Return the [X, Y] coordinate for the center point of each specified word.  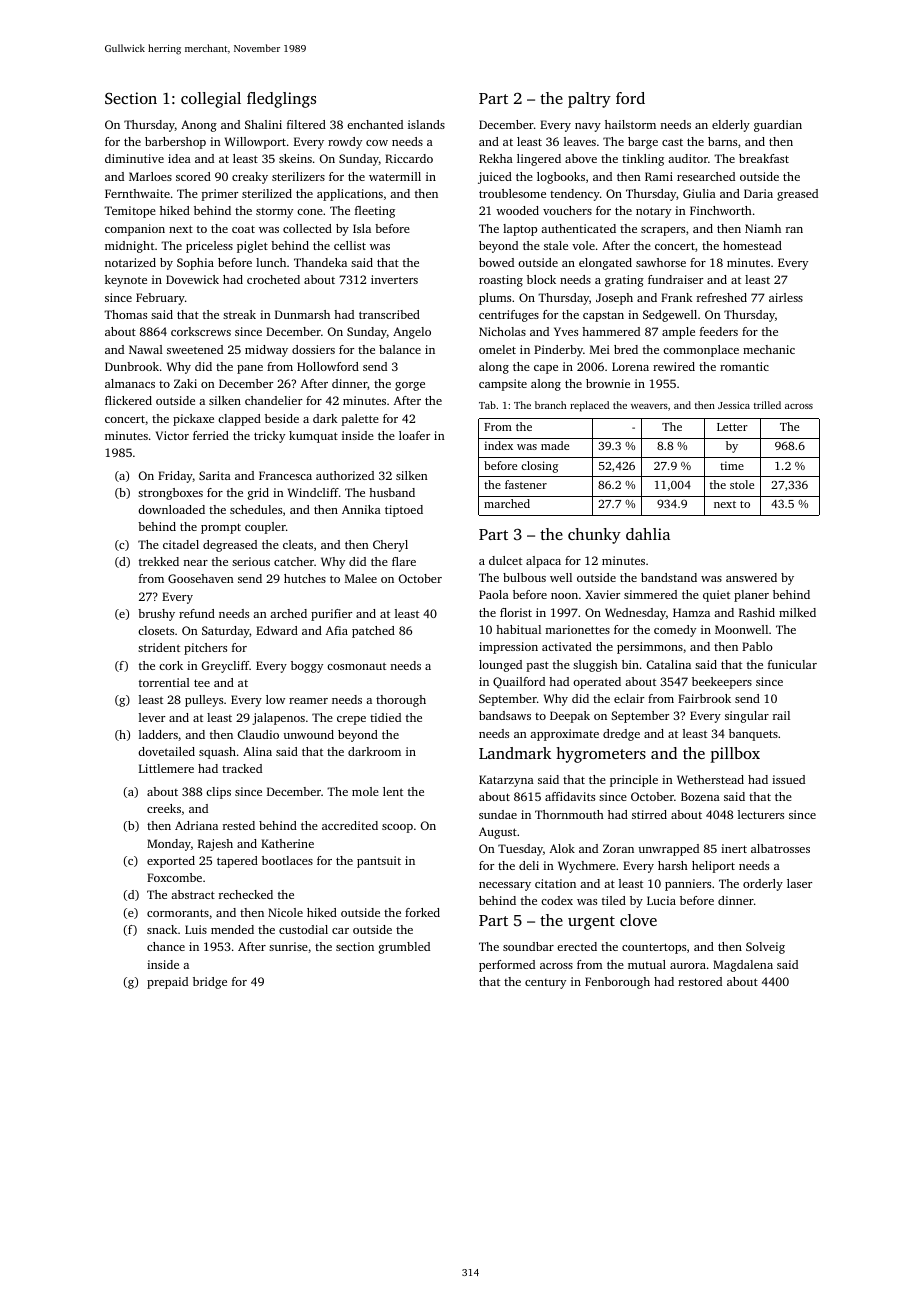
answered [751, 577]
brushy [156, 615]
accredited [350, 825]
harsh [673, 865]
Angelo [412, 333]
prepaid [167, 983]
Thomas [125, 314]
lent [393, 791]
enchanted [375, 124]
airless [786, 297]
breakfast [764, 158]
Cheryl [390, 546]
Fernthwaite [137, 193]
